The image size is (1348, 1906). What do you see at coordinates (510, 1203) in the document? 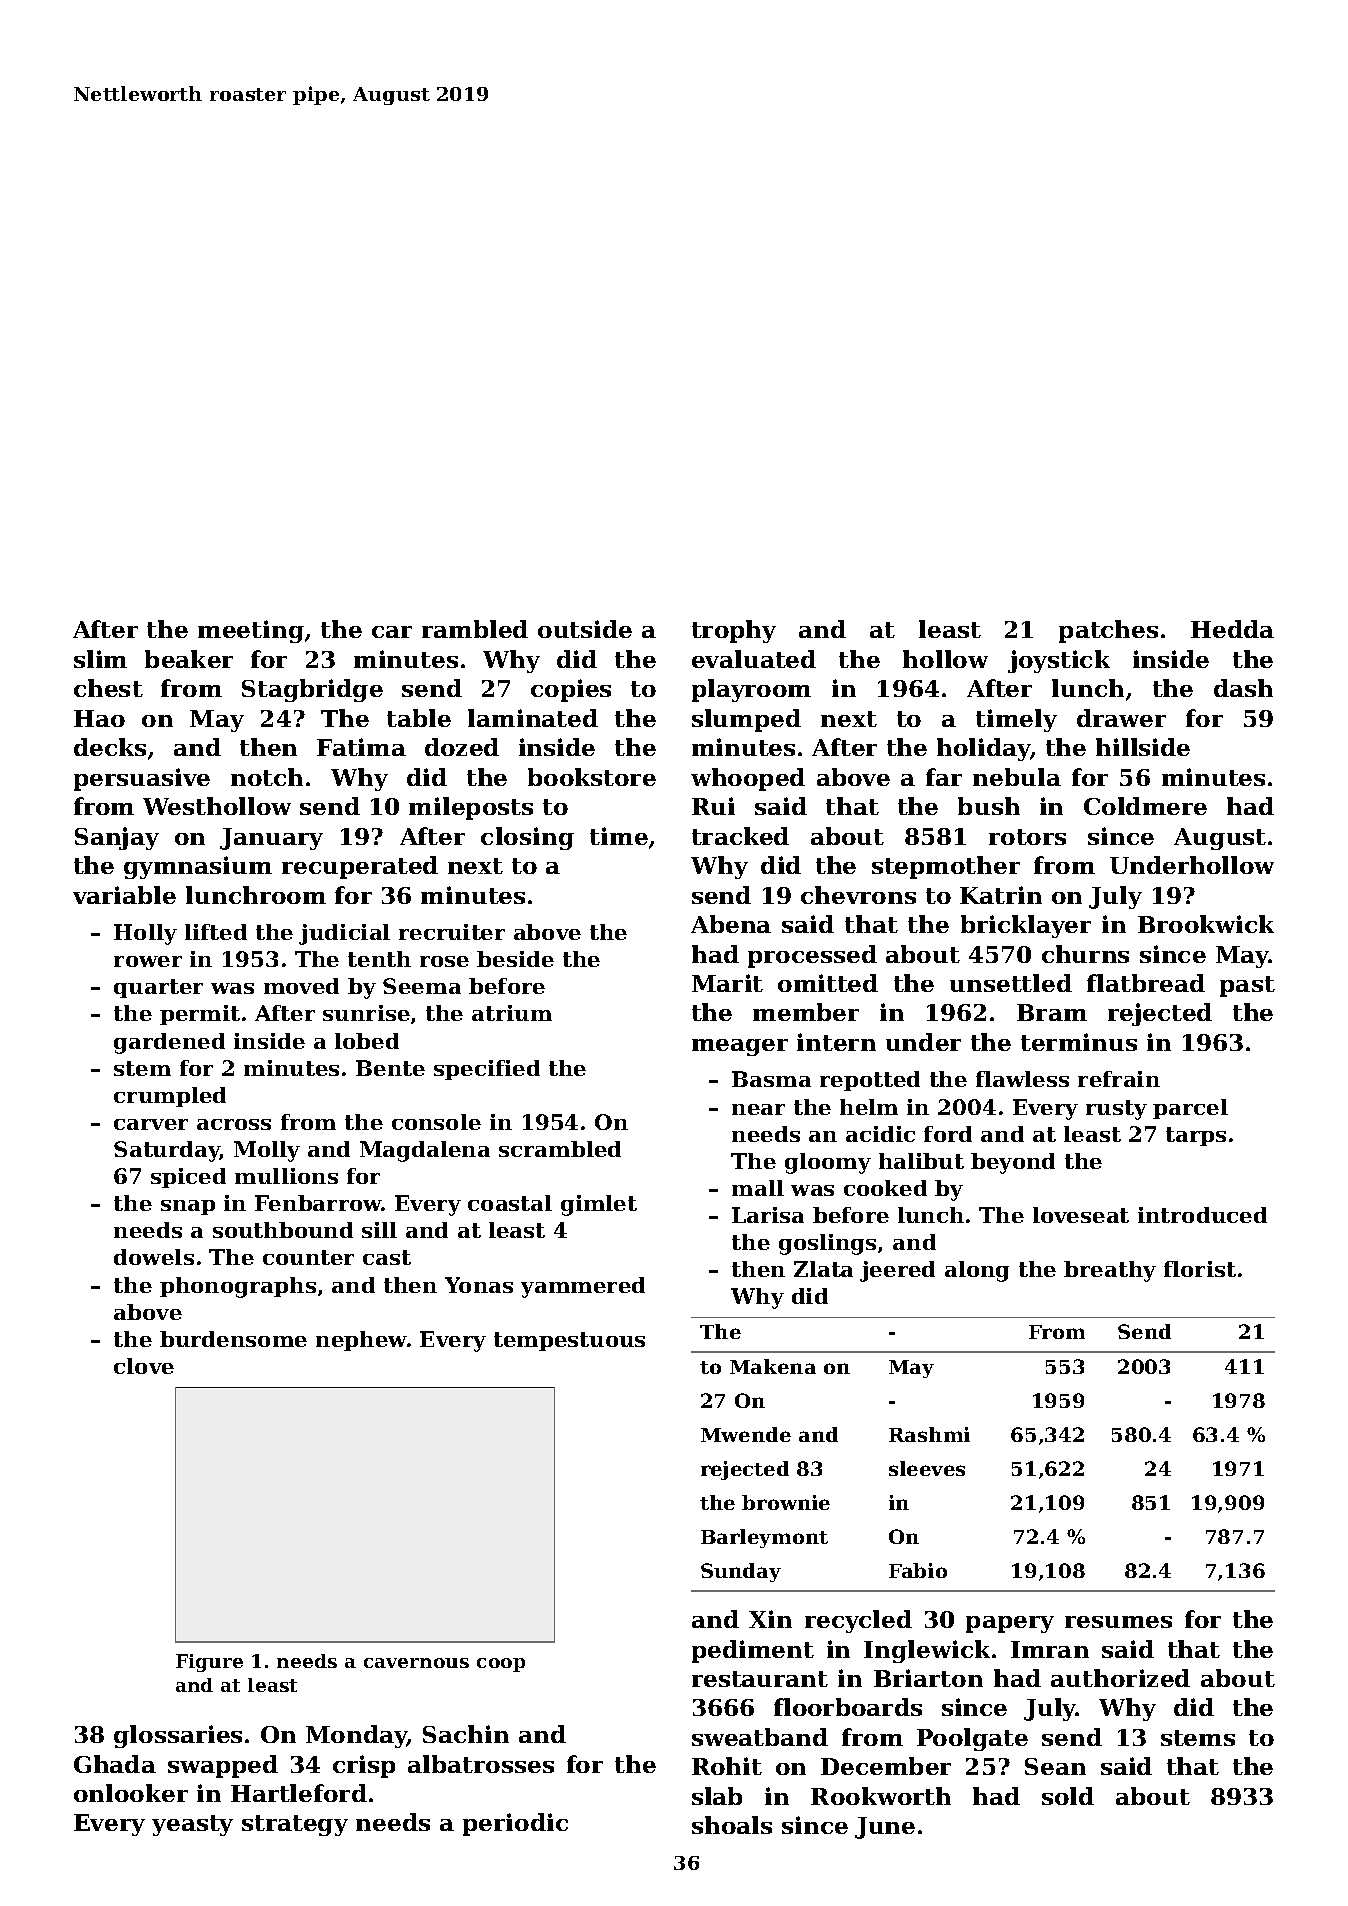
I see `coastal` at bounding box center [510, 1203].
